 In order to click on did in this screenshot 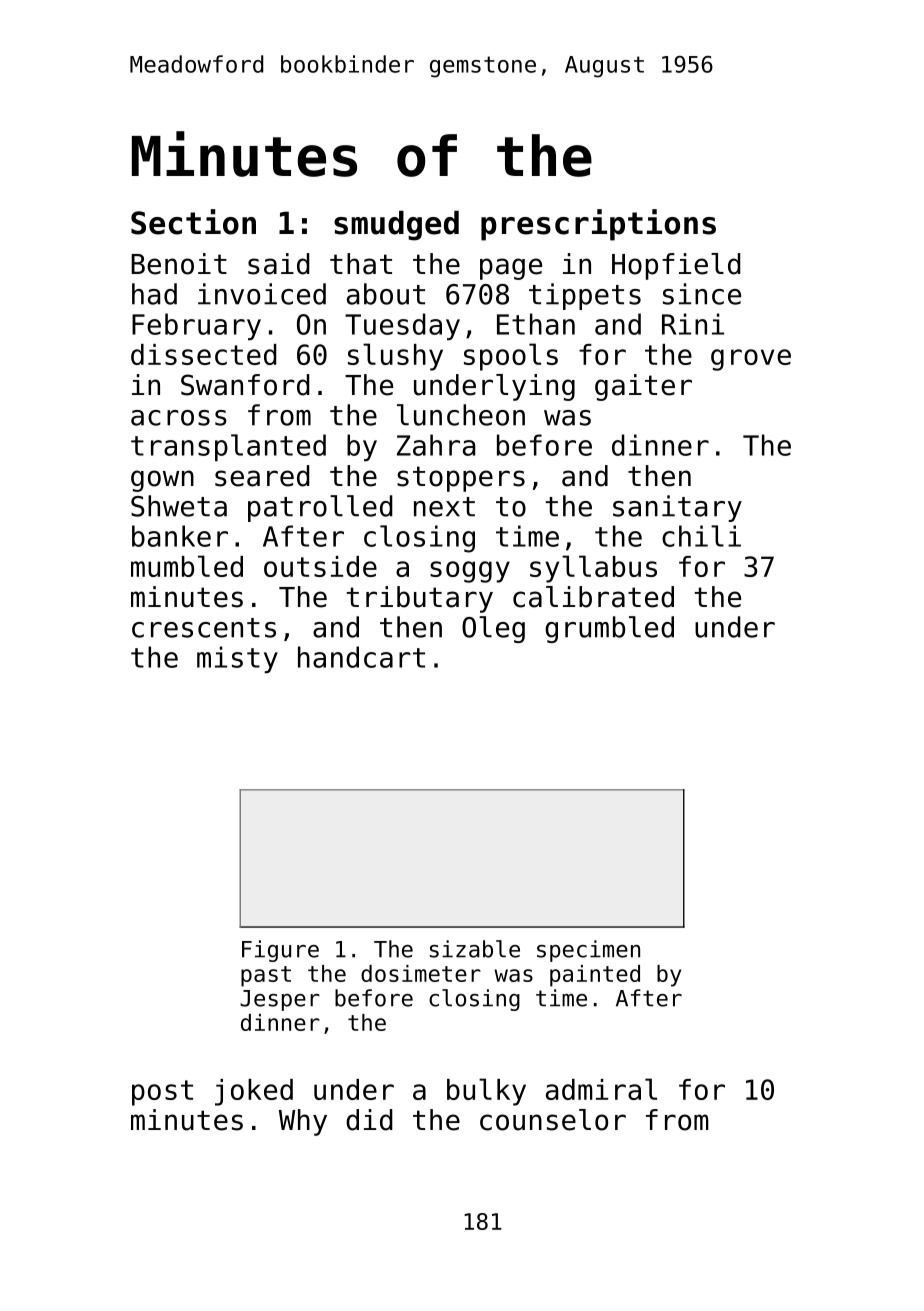, I will do `click(369, 1120)`.
